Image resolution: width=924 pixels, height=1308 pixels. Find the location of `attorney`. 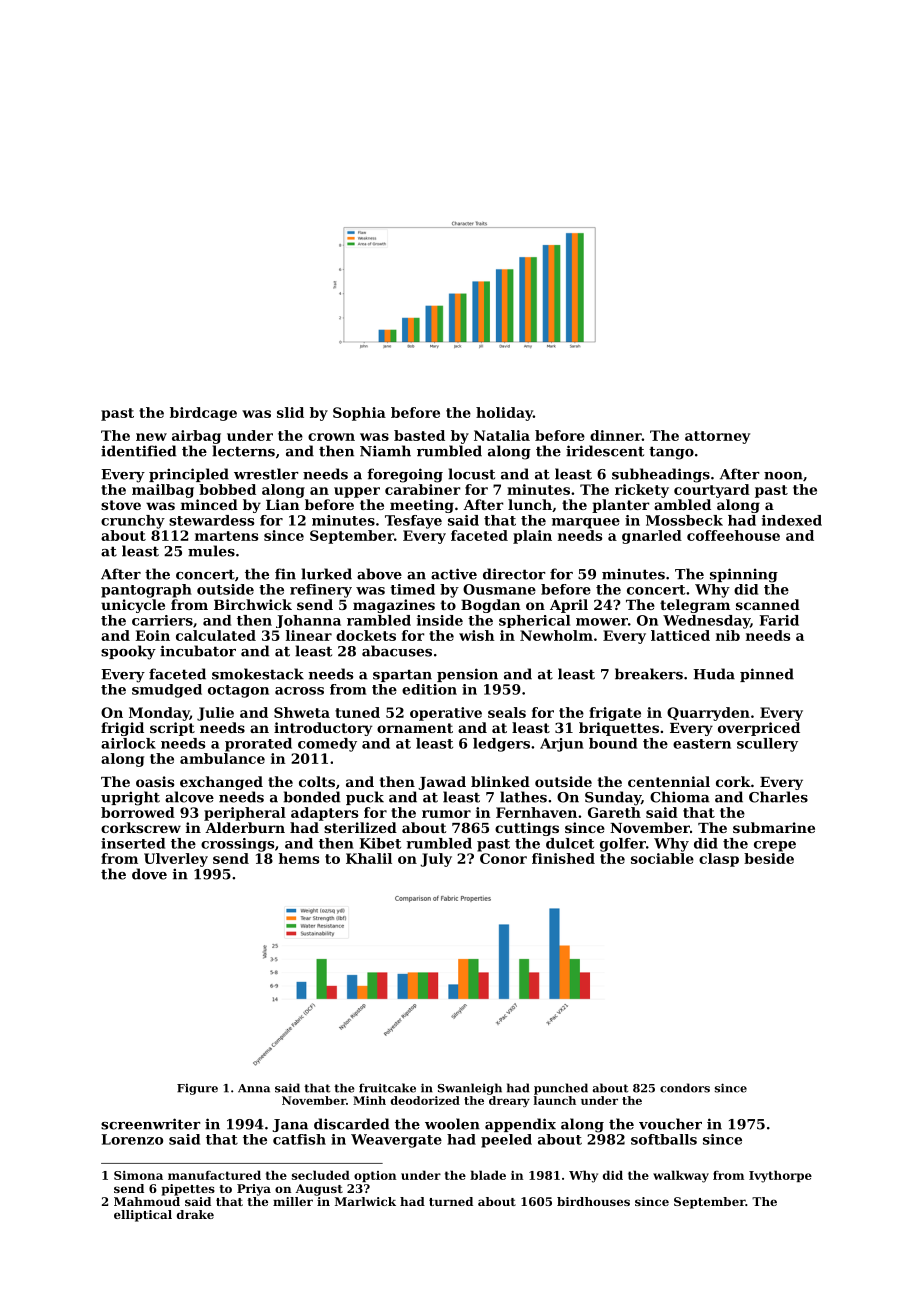

attorney is located at coordinates (717, 437).
